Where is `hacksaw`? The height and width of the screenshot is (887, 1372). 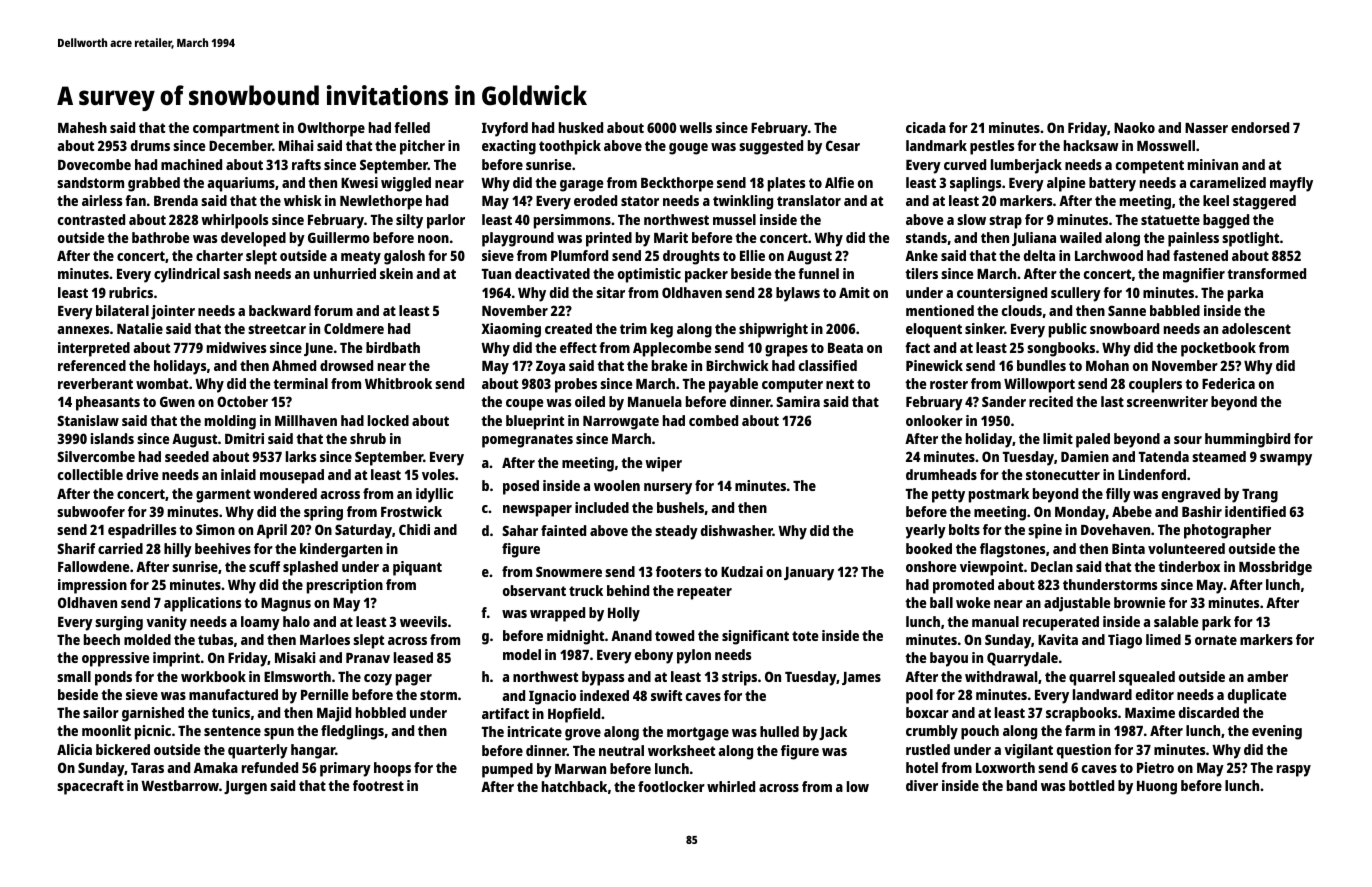 hacksaw is located at coordinates (1091, 145).
